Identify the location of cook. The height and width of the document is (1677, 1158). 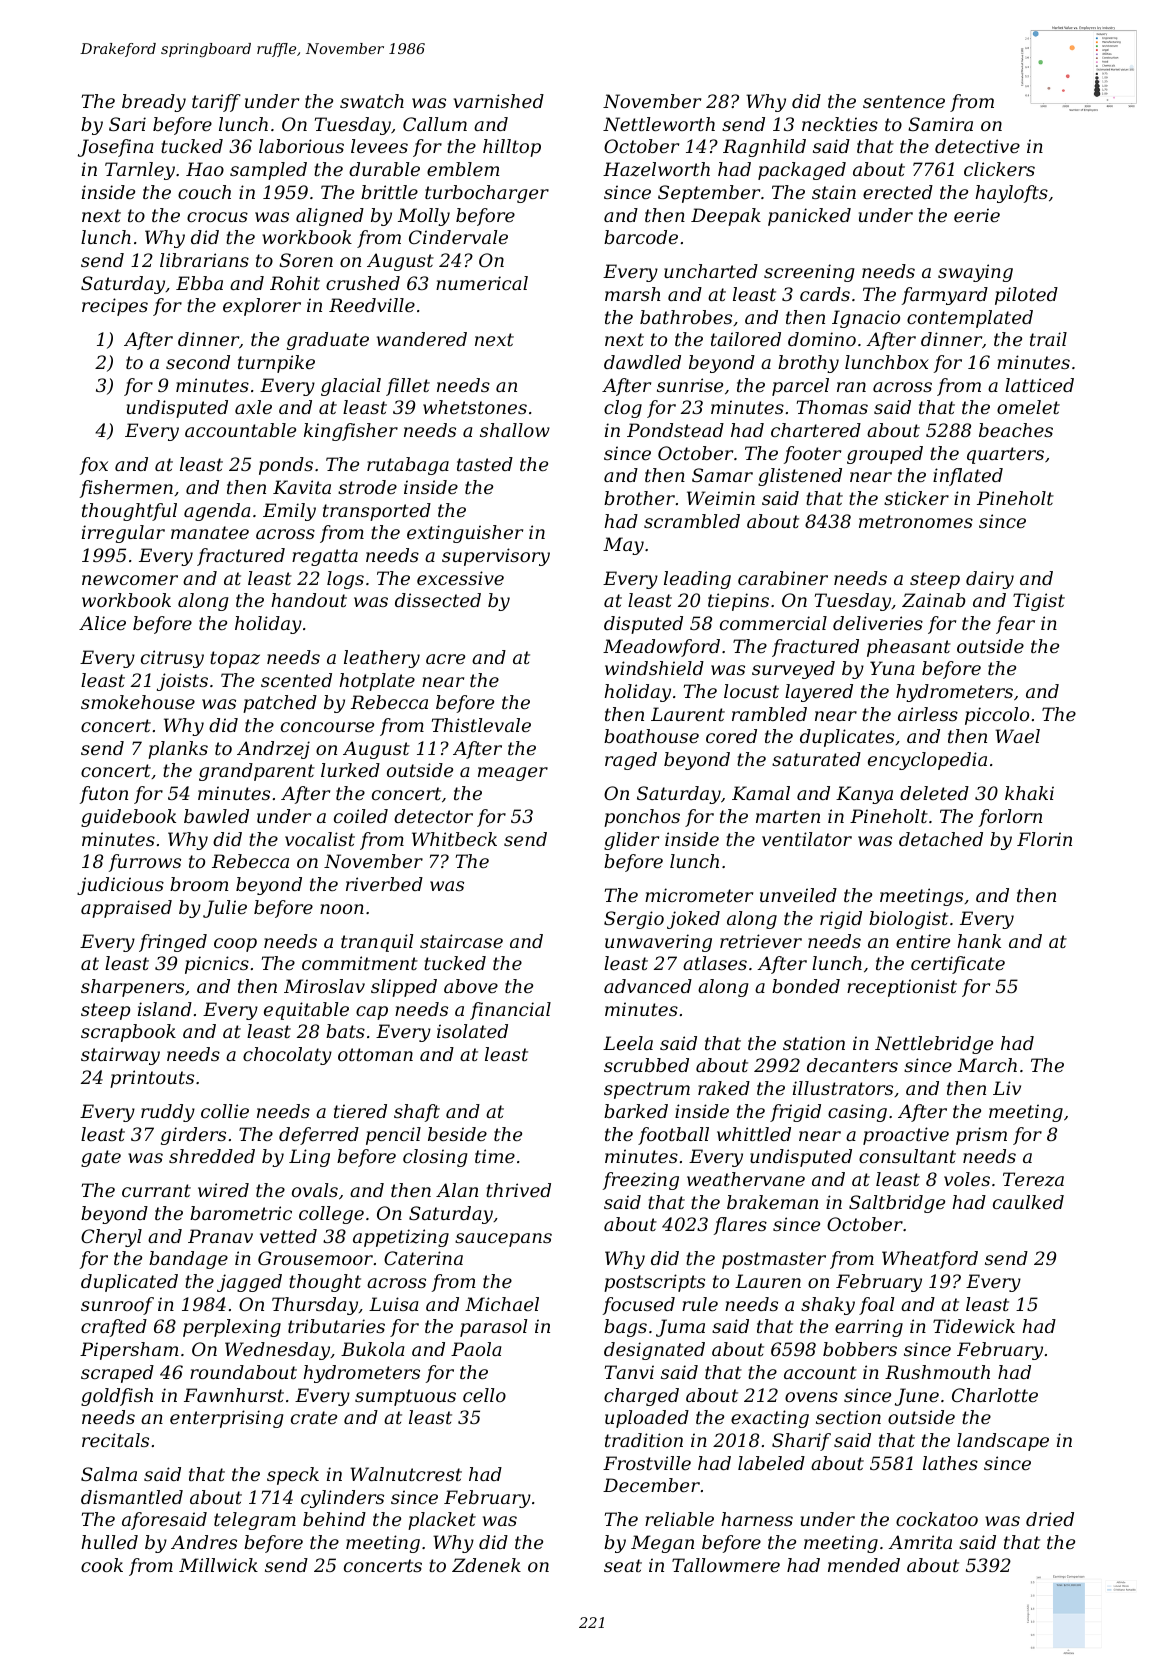
(102, 1565).
